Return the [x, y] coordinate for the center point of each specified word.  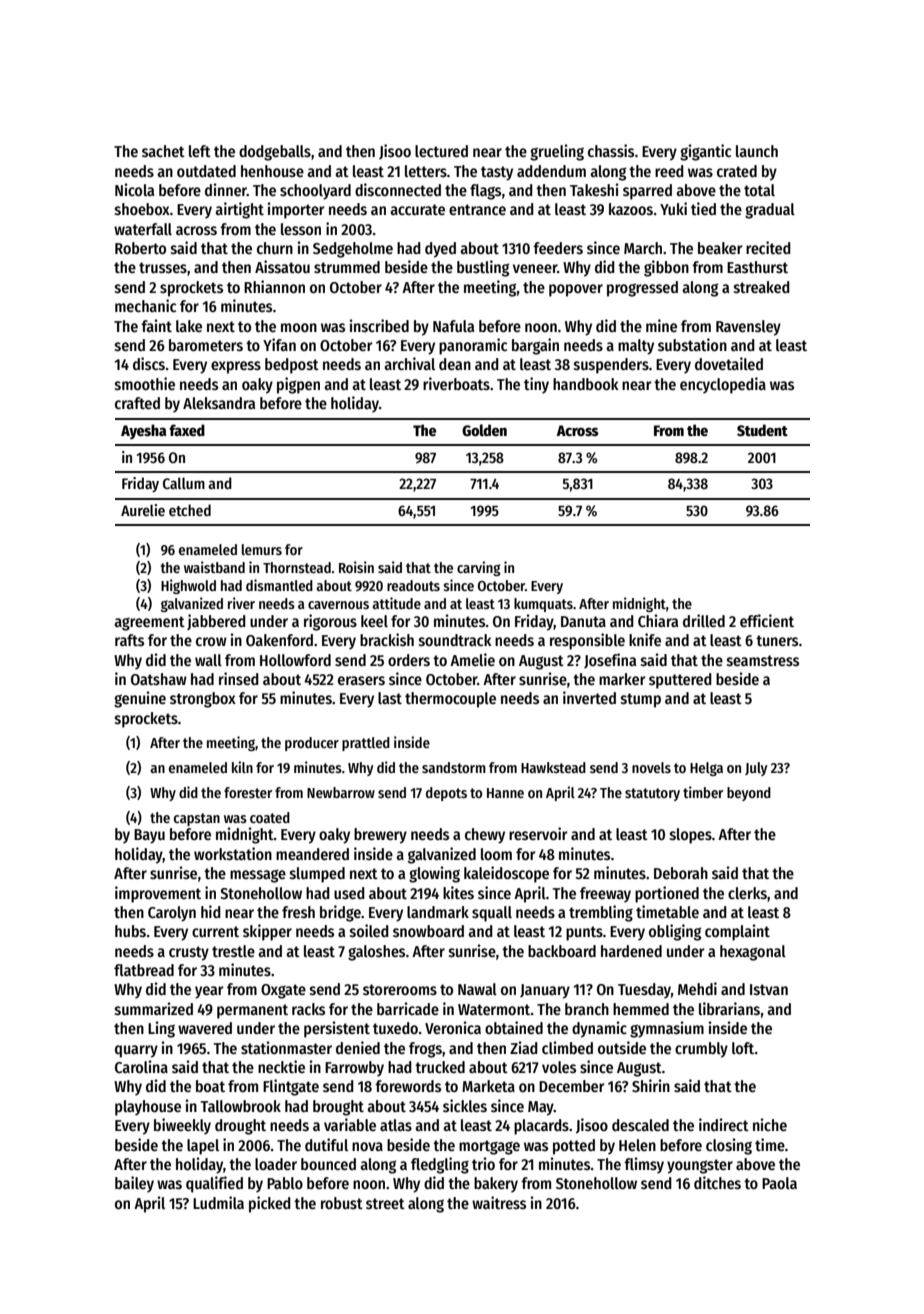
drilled [704, 620]
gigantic [705, 152]
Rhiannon [274, 286]
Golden [484, 430]
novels [651, 767]
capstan [197, 819]
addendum [551, 171]
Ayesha [143, 431]
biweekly [182, 1126]
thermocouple [450, 700]
